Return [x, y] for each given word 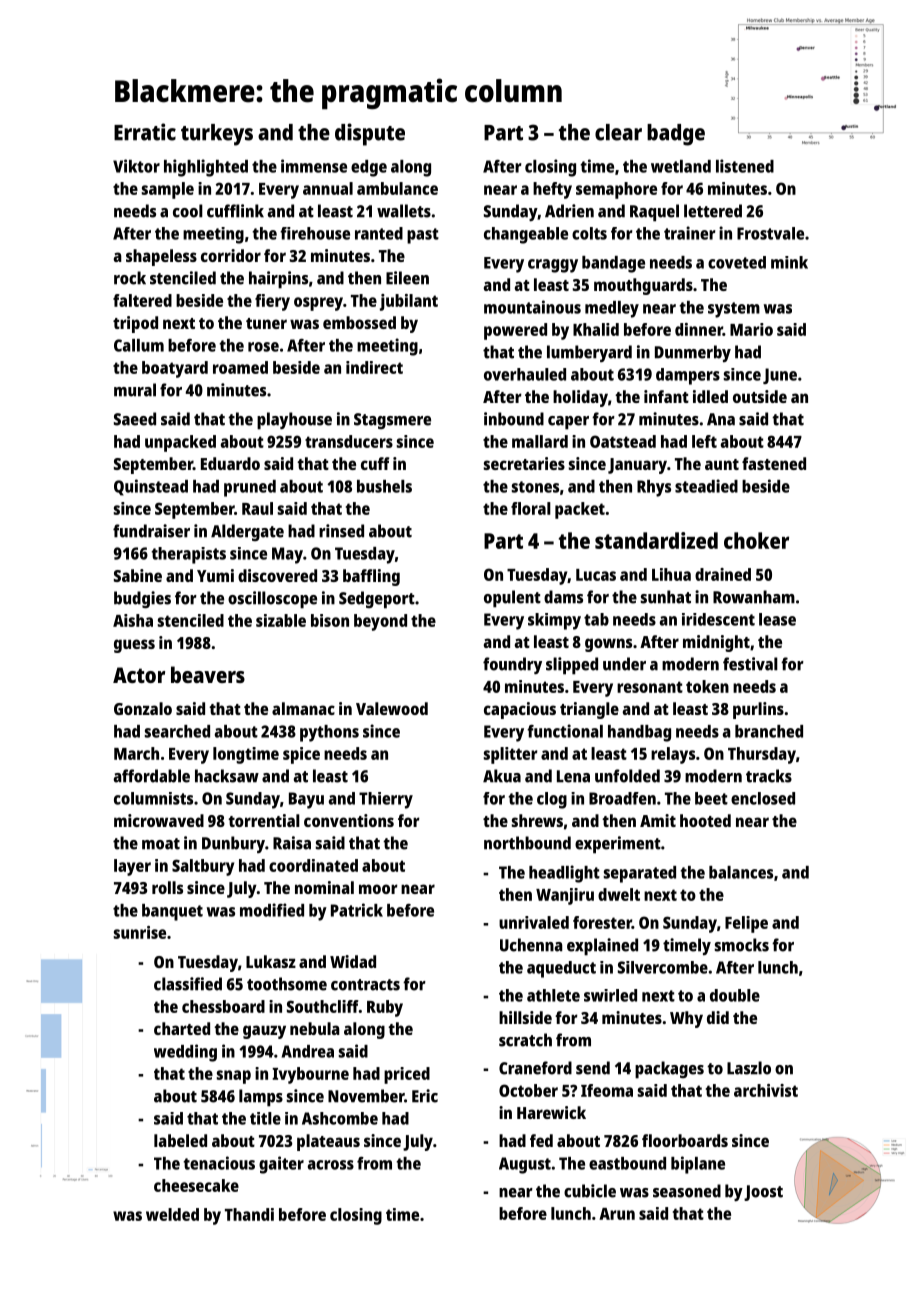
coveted [737, 262]
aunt [722, 464]
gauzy [264, 1032]
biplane [698, 1165]
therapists [188, 555]
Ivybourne [310, 1075]
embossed [359, 322]
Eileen [407, 278]
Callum [139, 345]
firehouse [315, 233]
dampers [688, 376]
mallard [540, 441]
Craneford [535, 1068]
